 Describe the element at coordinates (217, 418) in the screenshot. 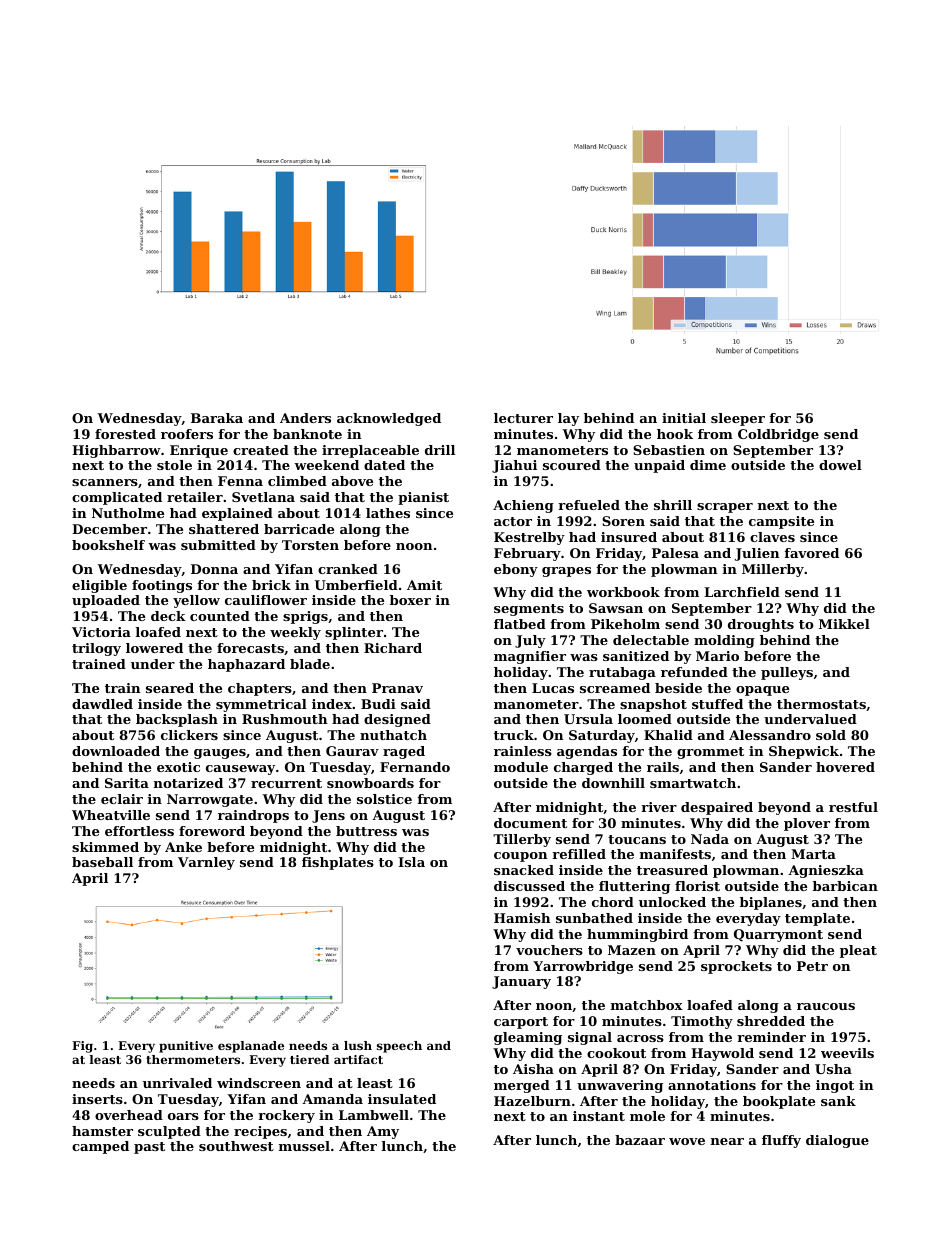

I see `Baraka` at that location.
